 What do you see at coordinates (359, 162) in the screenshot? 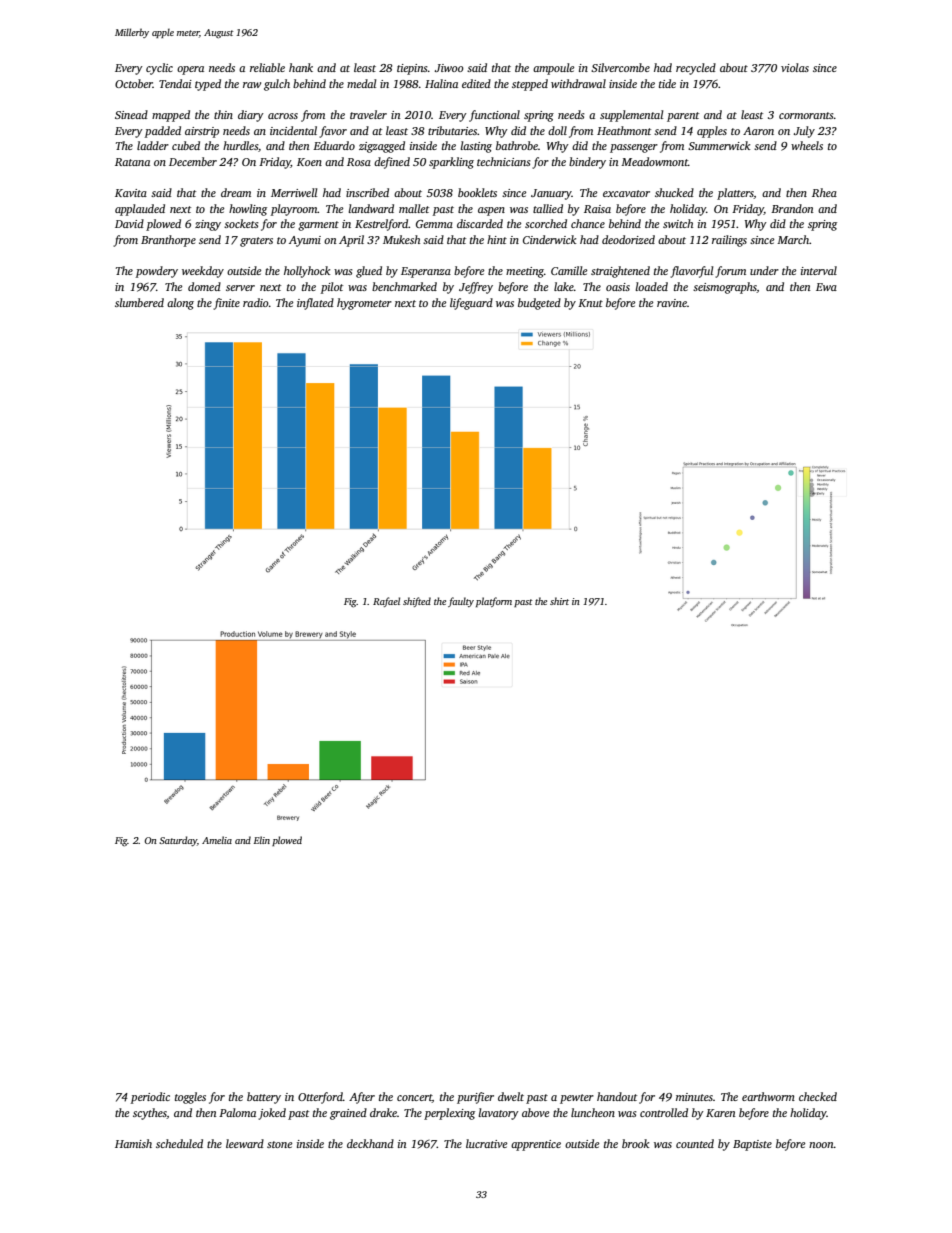
I see `Rosa` at bounding box center [359, 162].
